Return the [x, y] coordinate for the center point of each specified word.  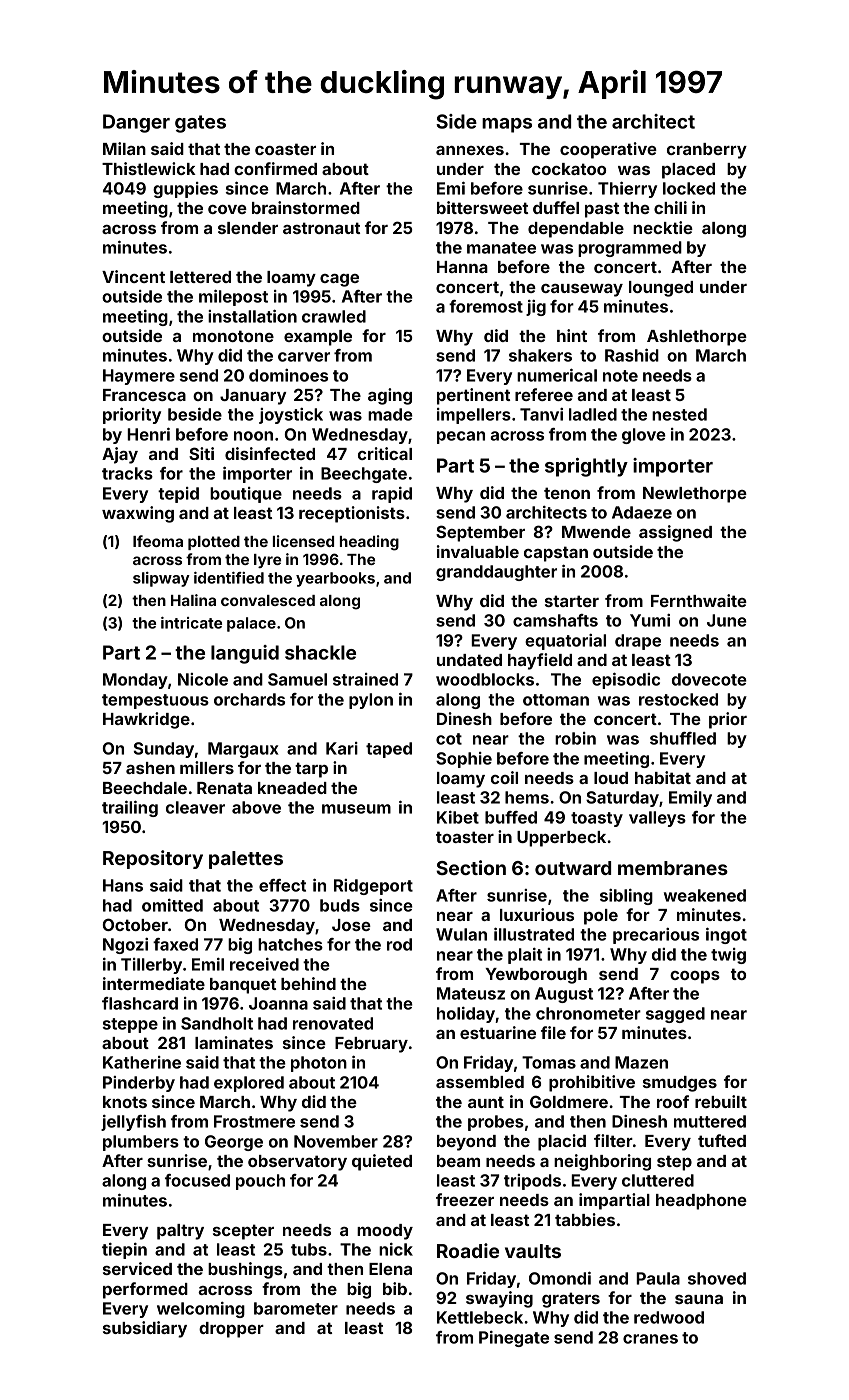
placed [688, 171]
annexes [470, 150]
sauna [699, 1299]
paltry [180, 1232]
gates [200, 124]
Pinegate [514, 1339]
